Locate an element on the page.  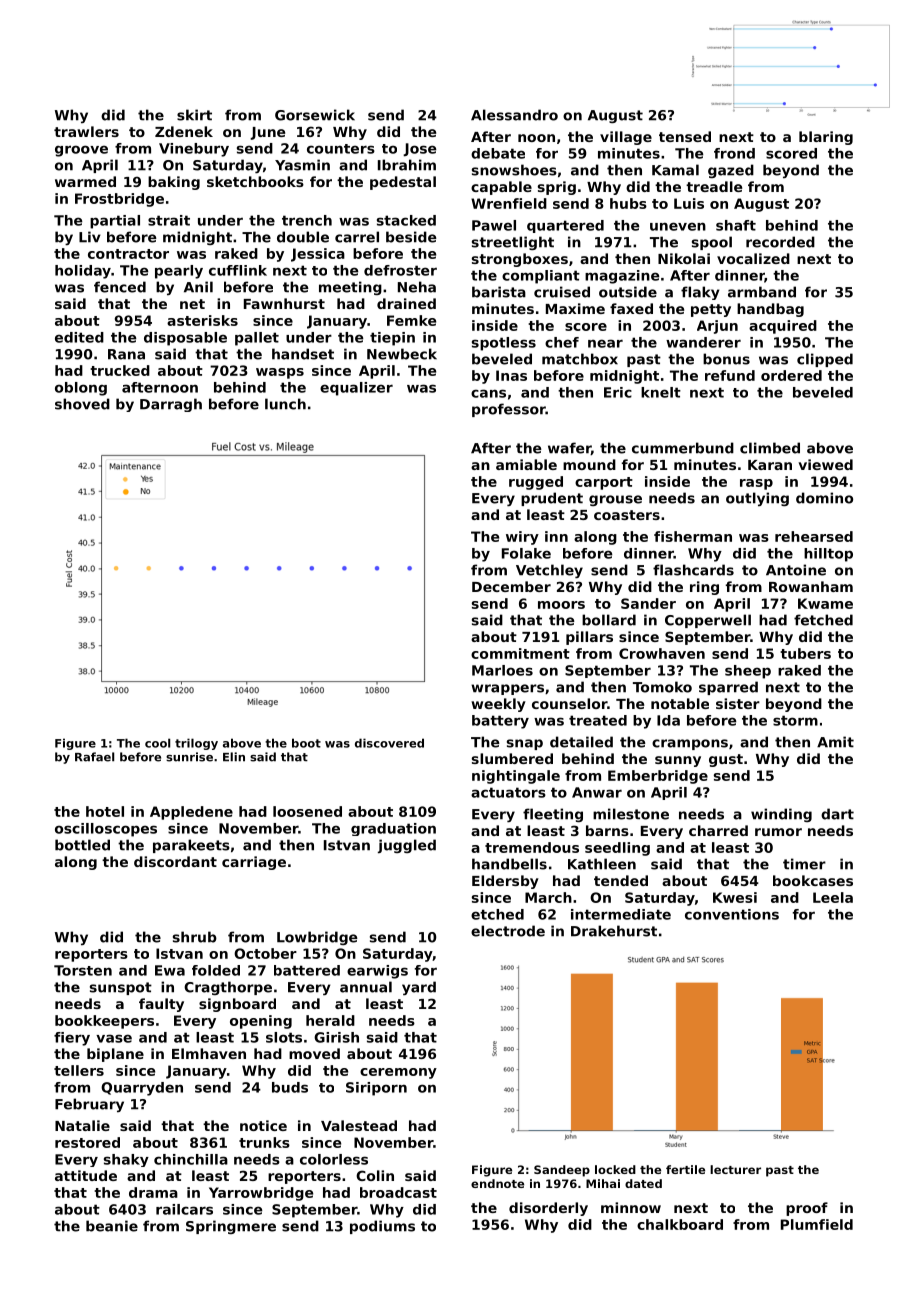
skirt is located at coordinates (194, 115).
